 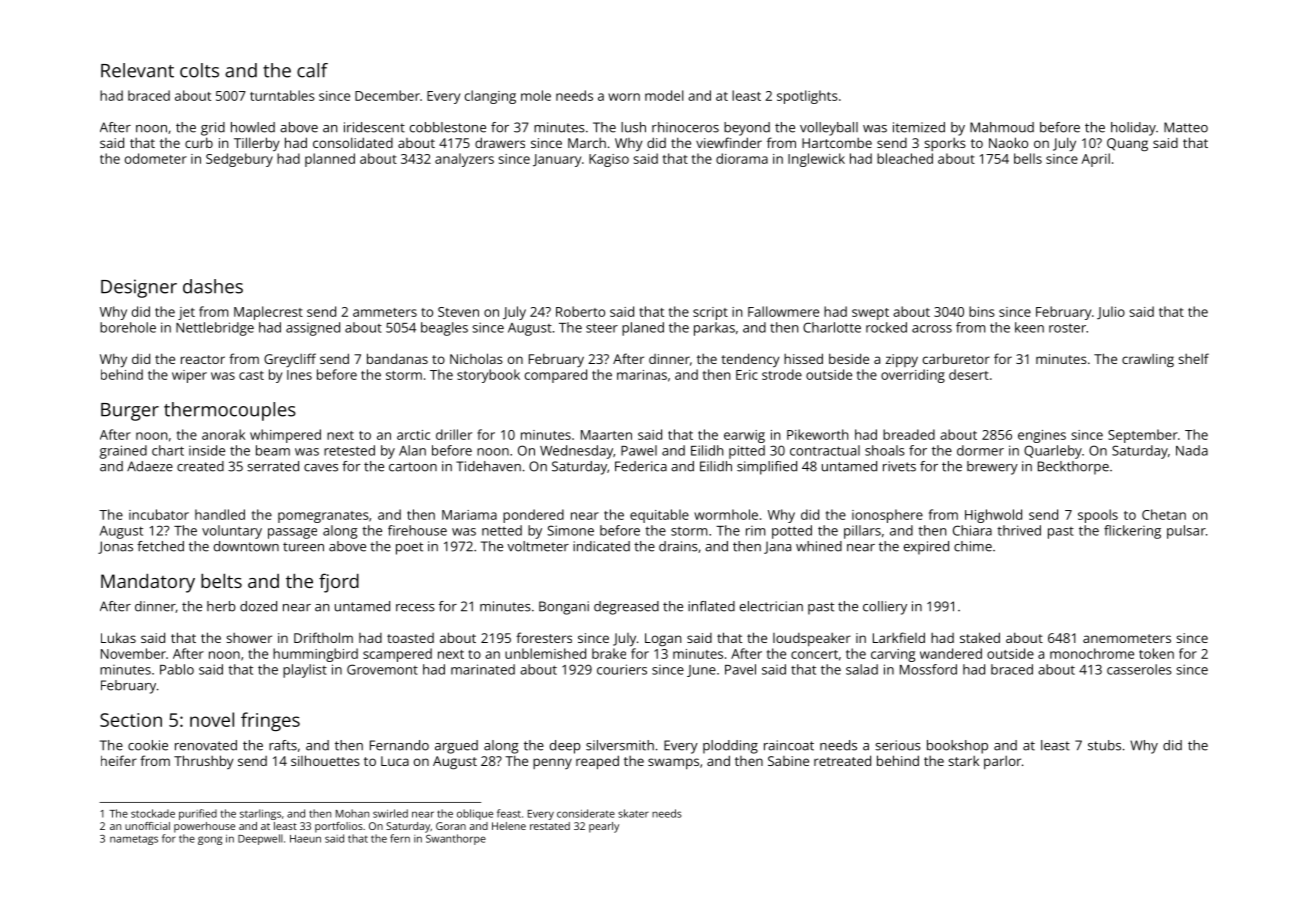 What do you see at coordinates (1002, 762) in the document?
I see `parlor` at bounding box center [1002, 762].
